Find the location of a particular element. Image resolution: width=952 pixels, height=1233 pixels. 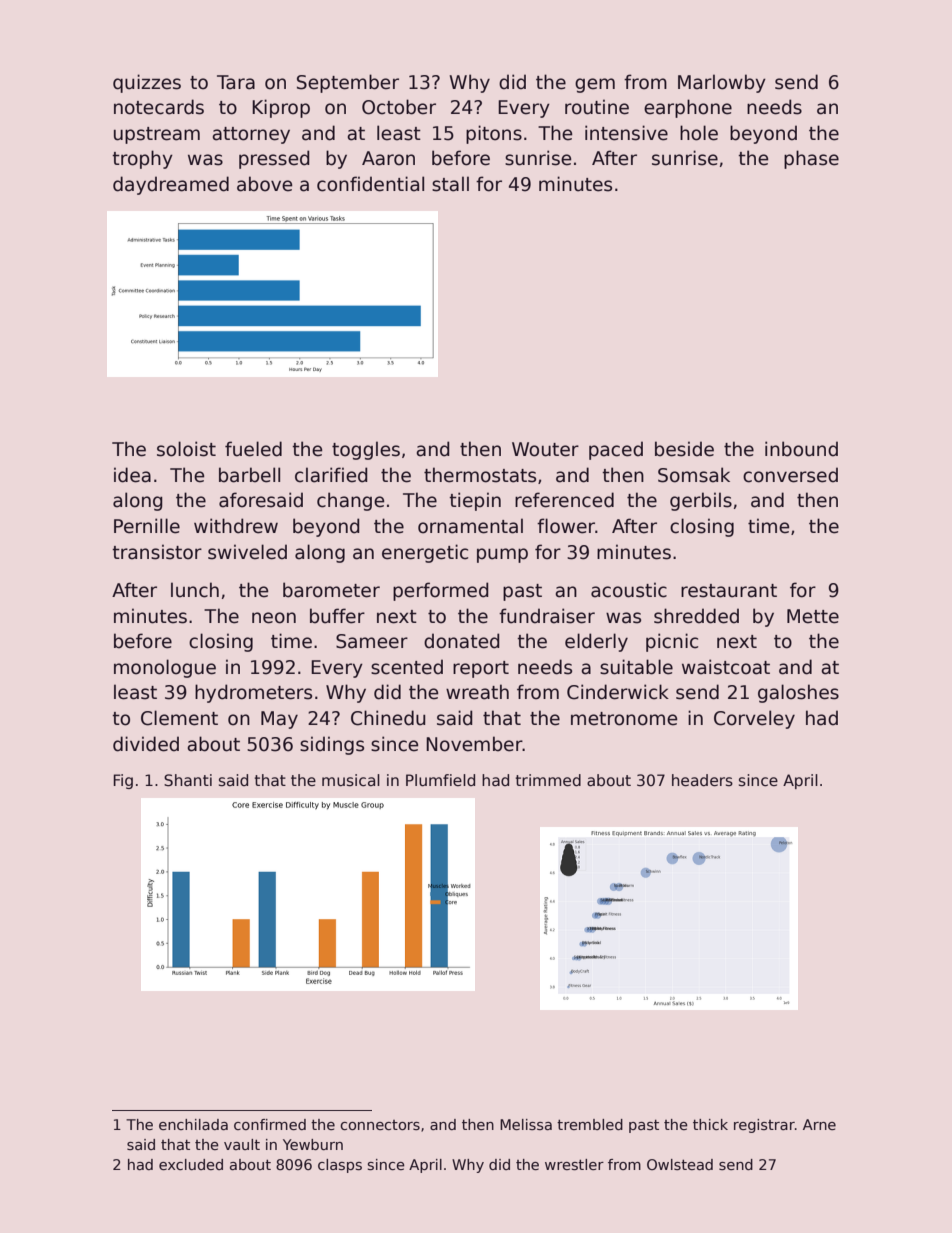

trophy is located at coordinates (142, 159).
